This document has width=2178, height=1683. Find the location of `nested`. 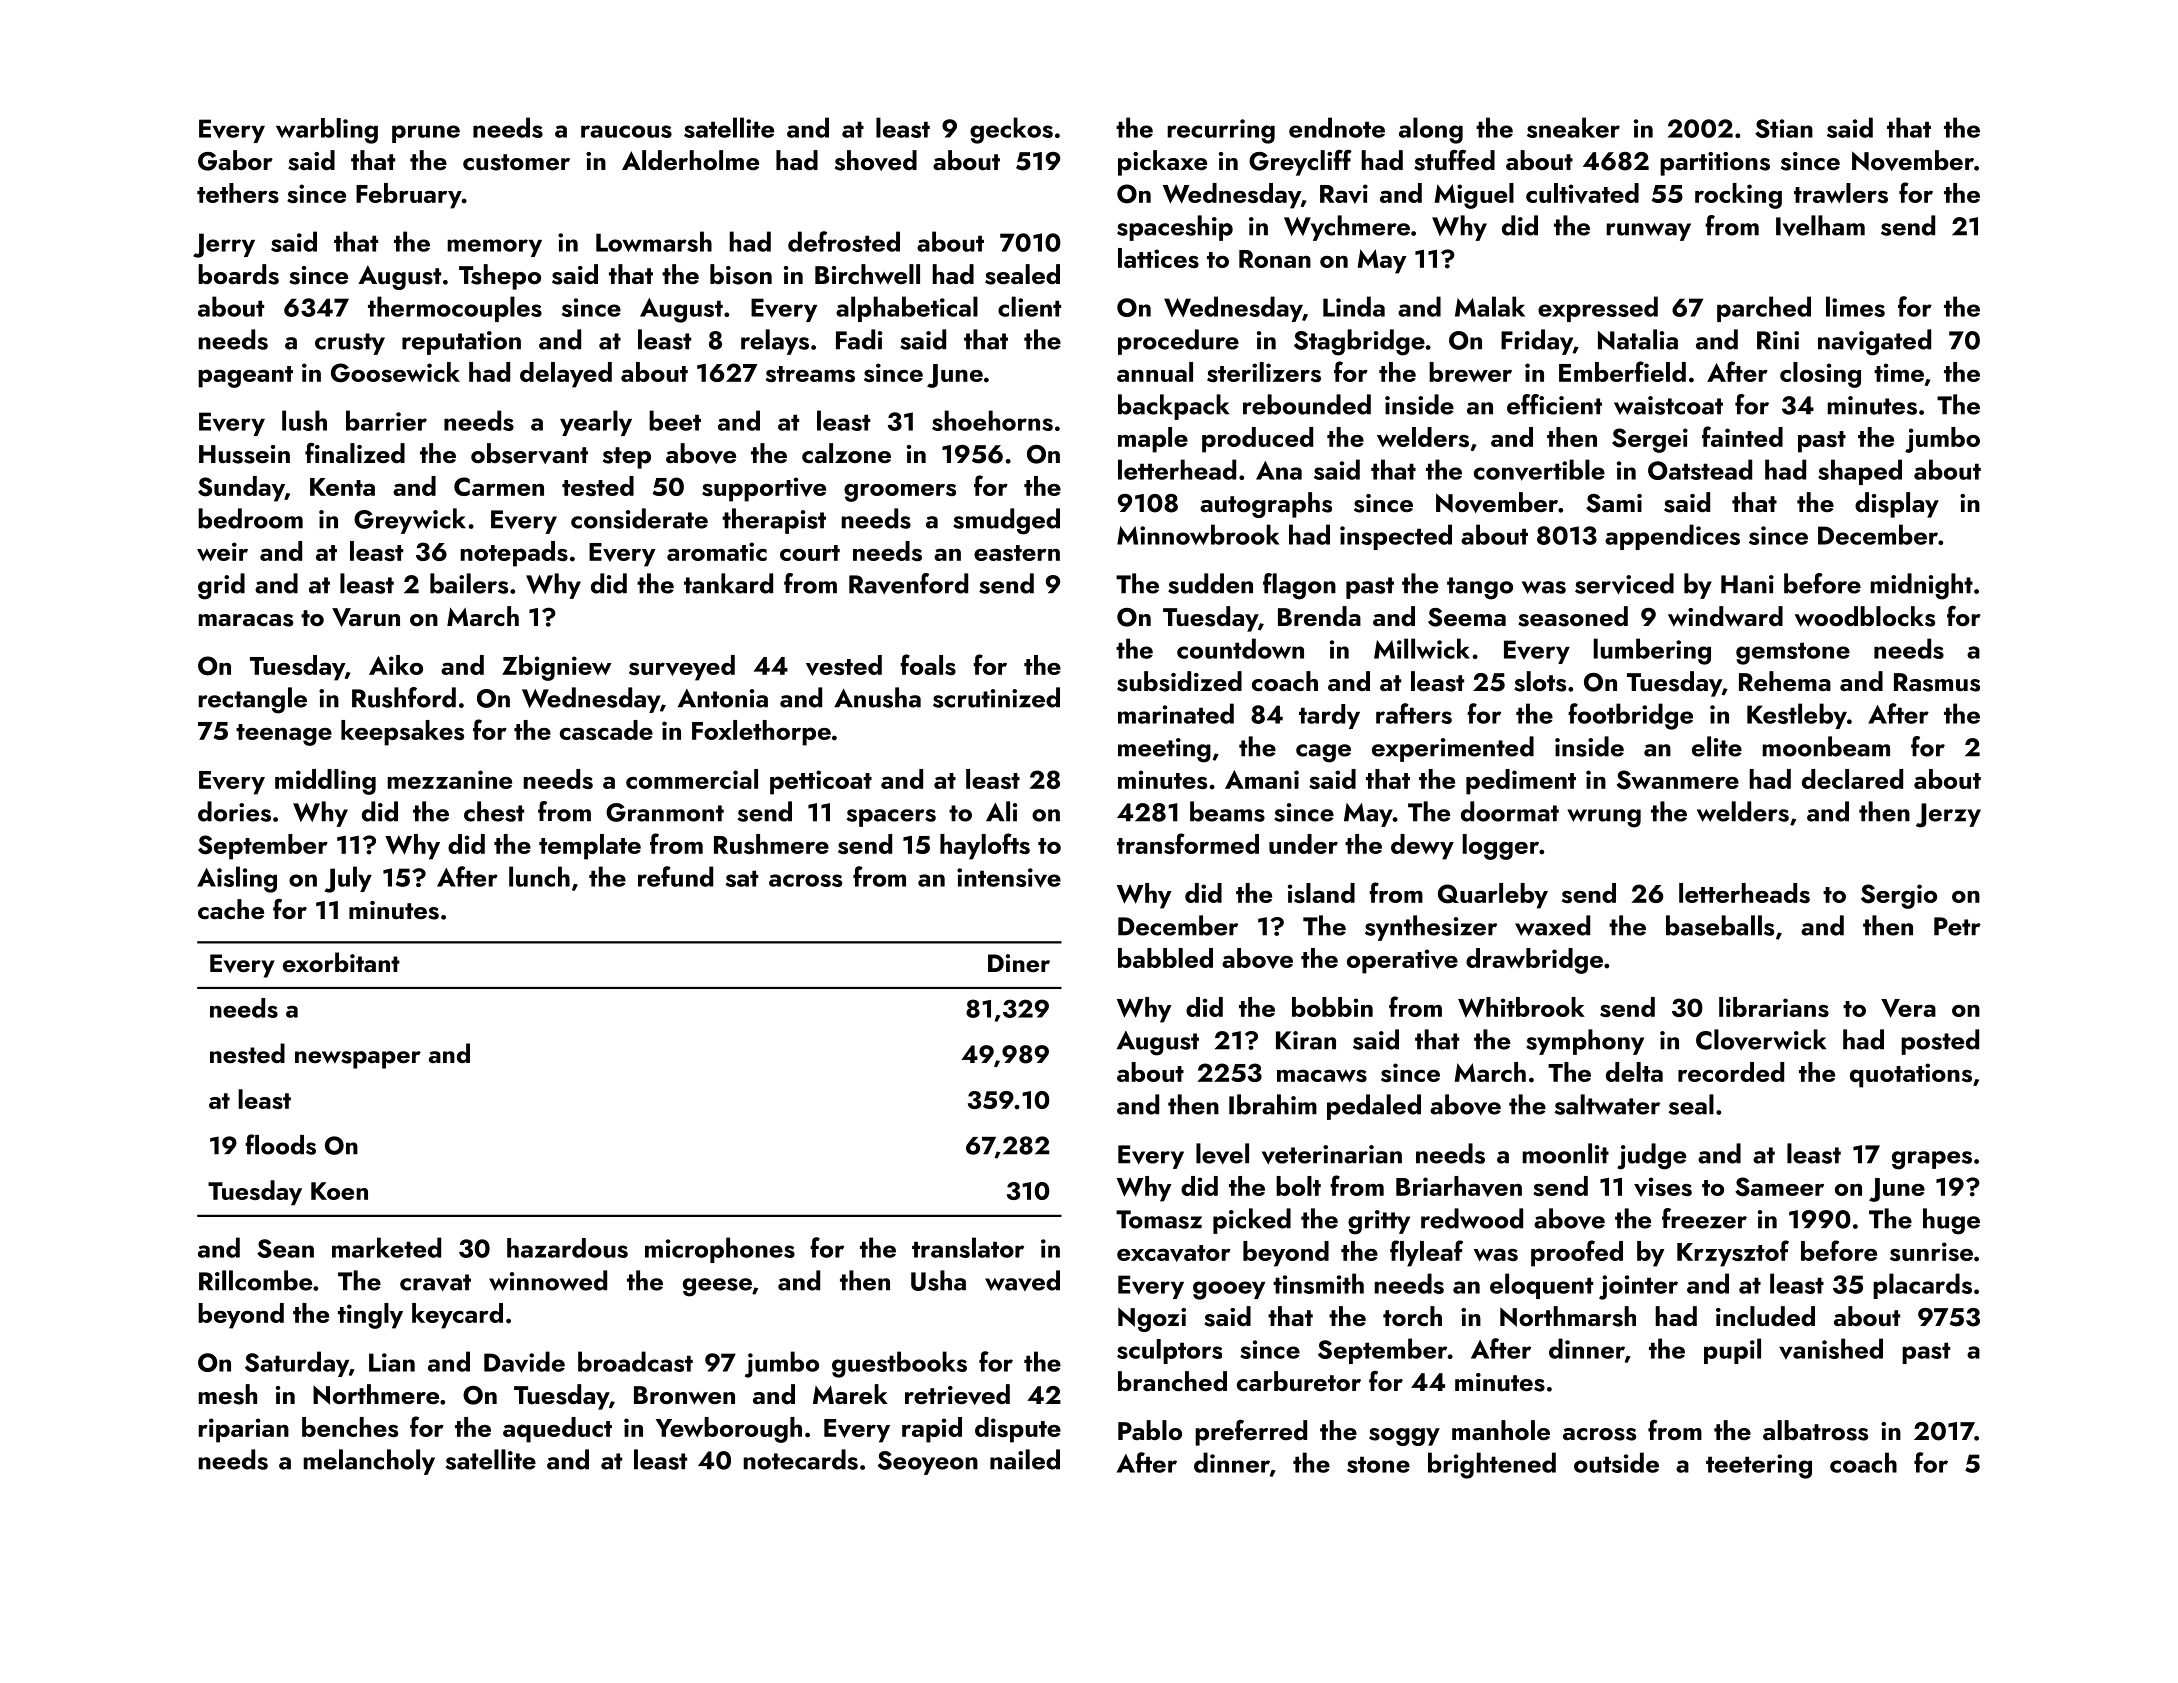

nested is located at coordinates (247, 1053).
